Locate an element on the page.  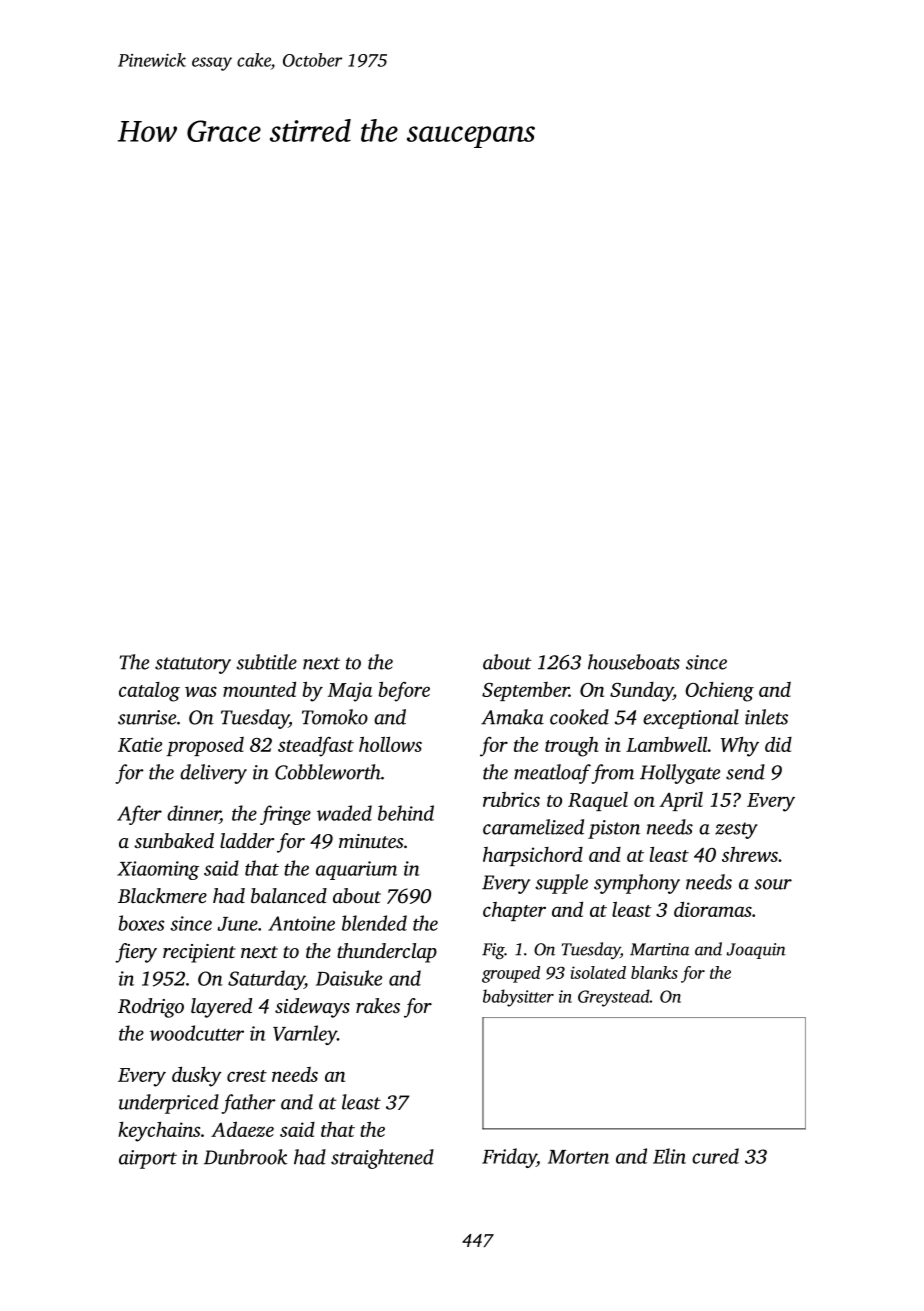
shrews is located at coordinates (750, 854).
